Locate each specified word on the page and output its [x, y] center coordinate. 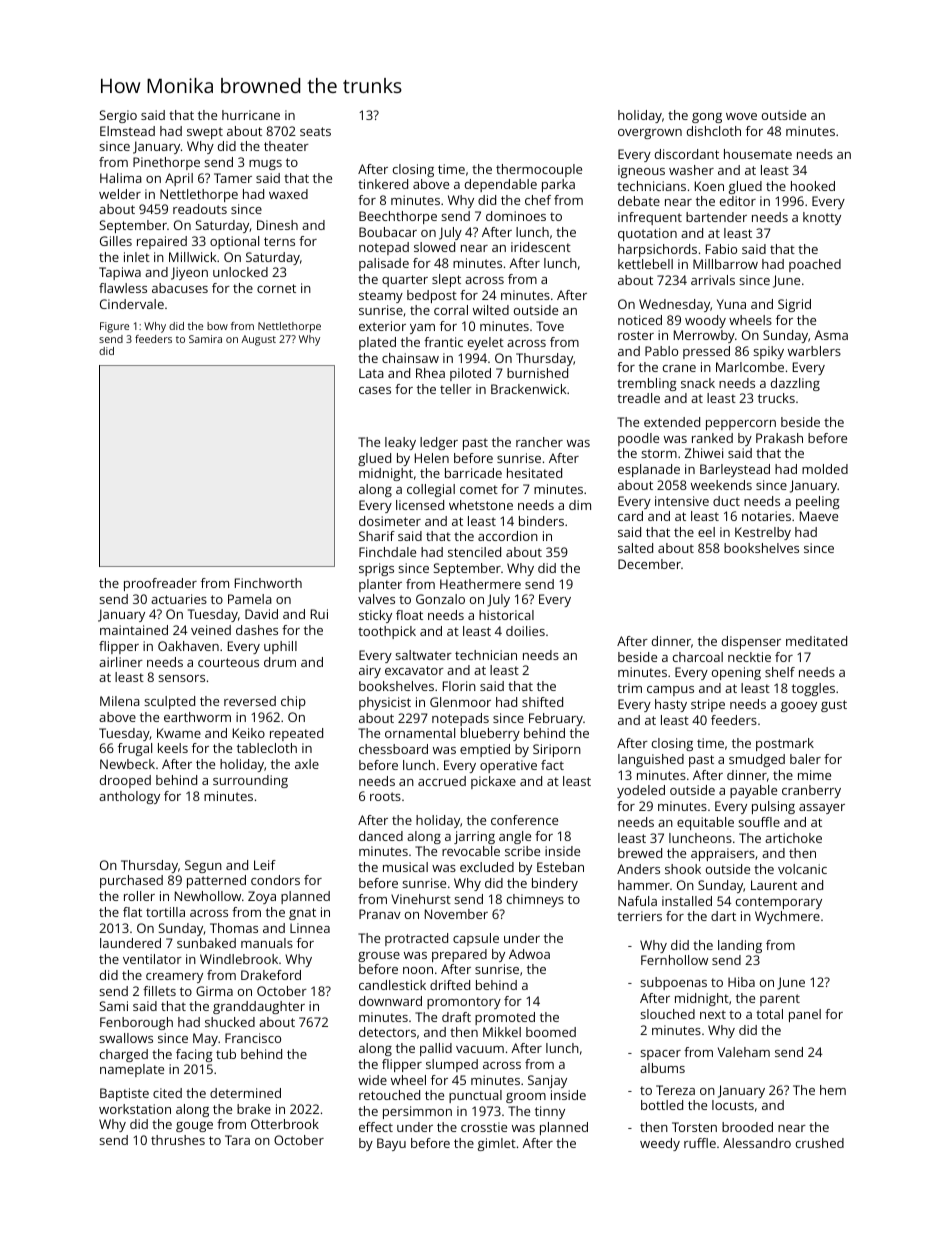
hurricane [251, 115]
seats [315, 131]
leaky [400, 443]
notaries [766, 516]
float [409, 615]
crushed [820, 1143]
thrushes [178, 1140]
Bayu [391, 1144]
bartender [716, 217]
